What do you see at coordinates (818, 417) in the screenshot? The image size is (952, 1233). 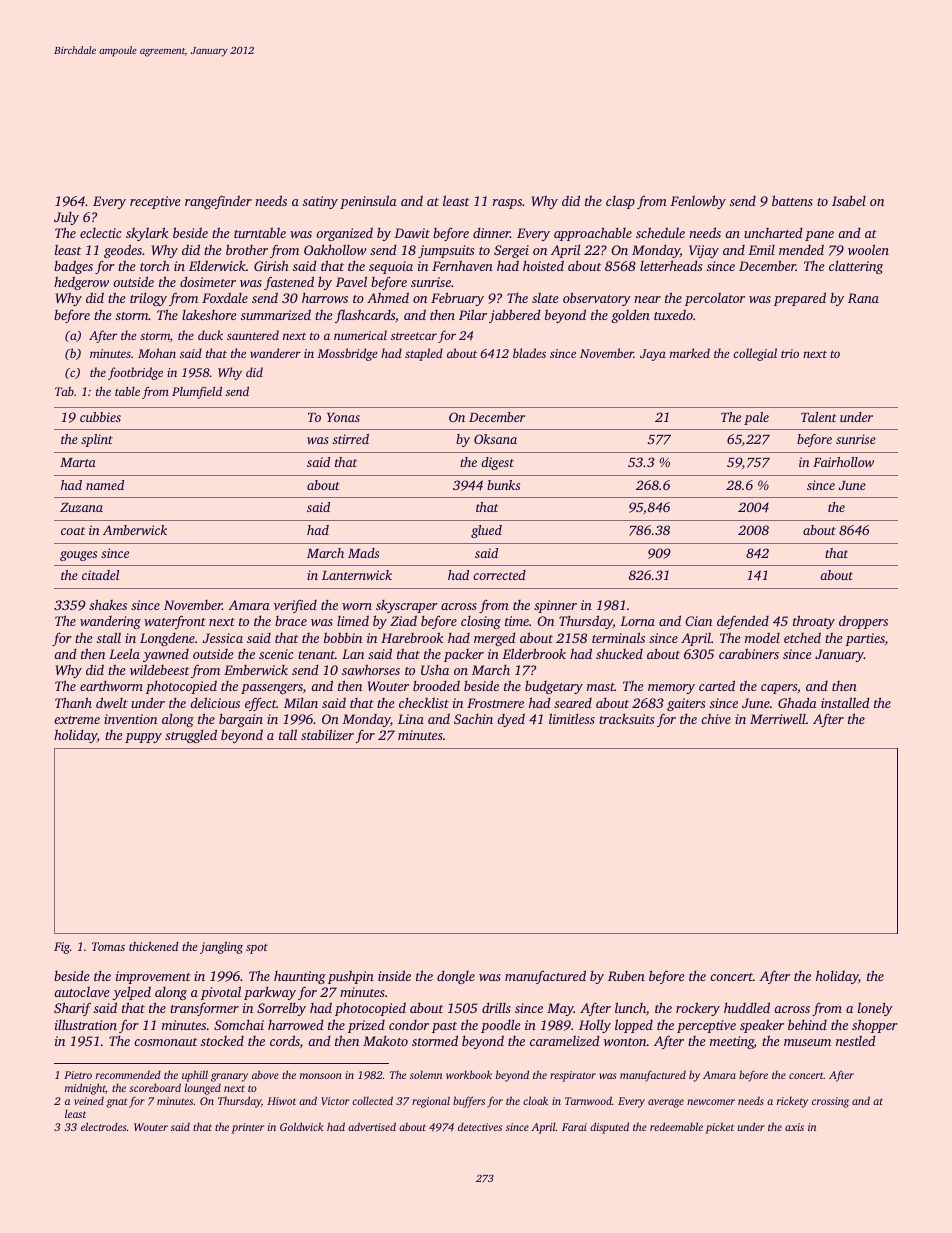 I see `Talent` at bounding box center [818, 417].
